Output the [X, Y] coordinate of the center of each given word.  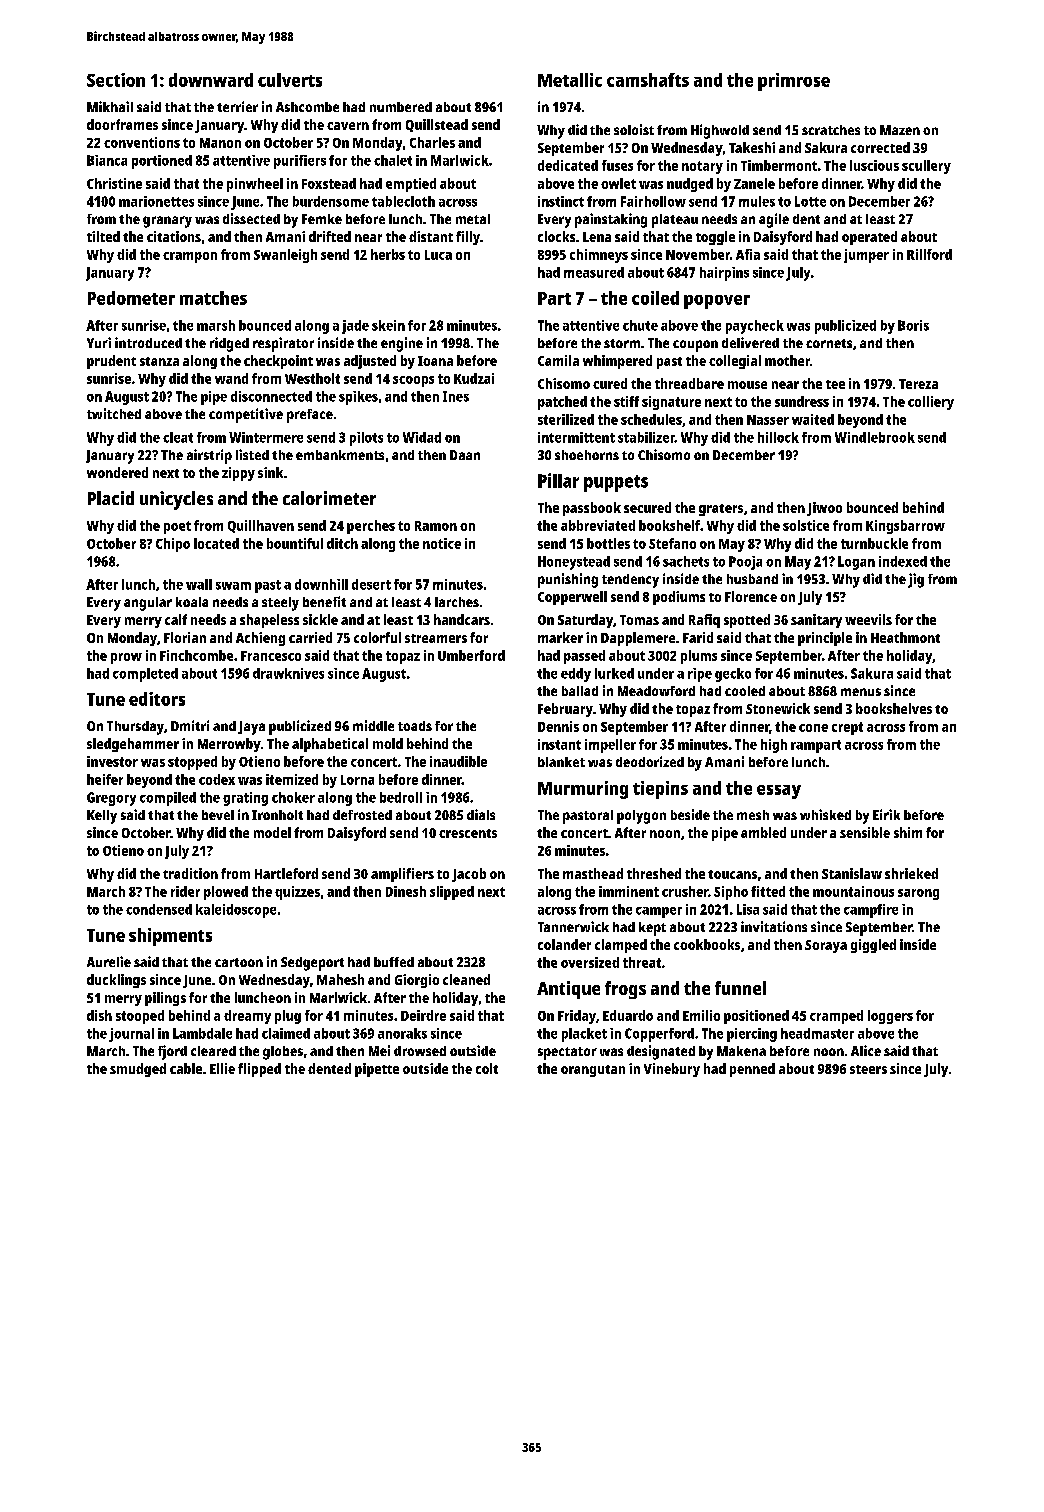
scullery [926, 167]
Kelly [102, 817]
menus [861, 692]
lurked [614, 673]
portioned [162, 162]
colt [487, 1068]
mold [388, 743]
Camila [558, 360]
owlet [618, 183]
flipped [259, 1070]
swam [233, 586]
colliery [931, 403]
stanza [159, 361]
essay [779, 792]
